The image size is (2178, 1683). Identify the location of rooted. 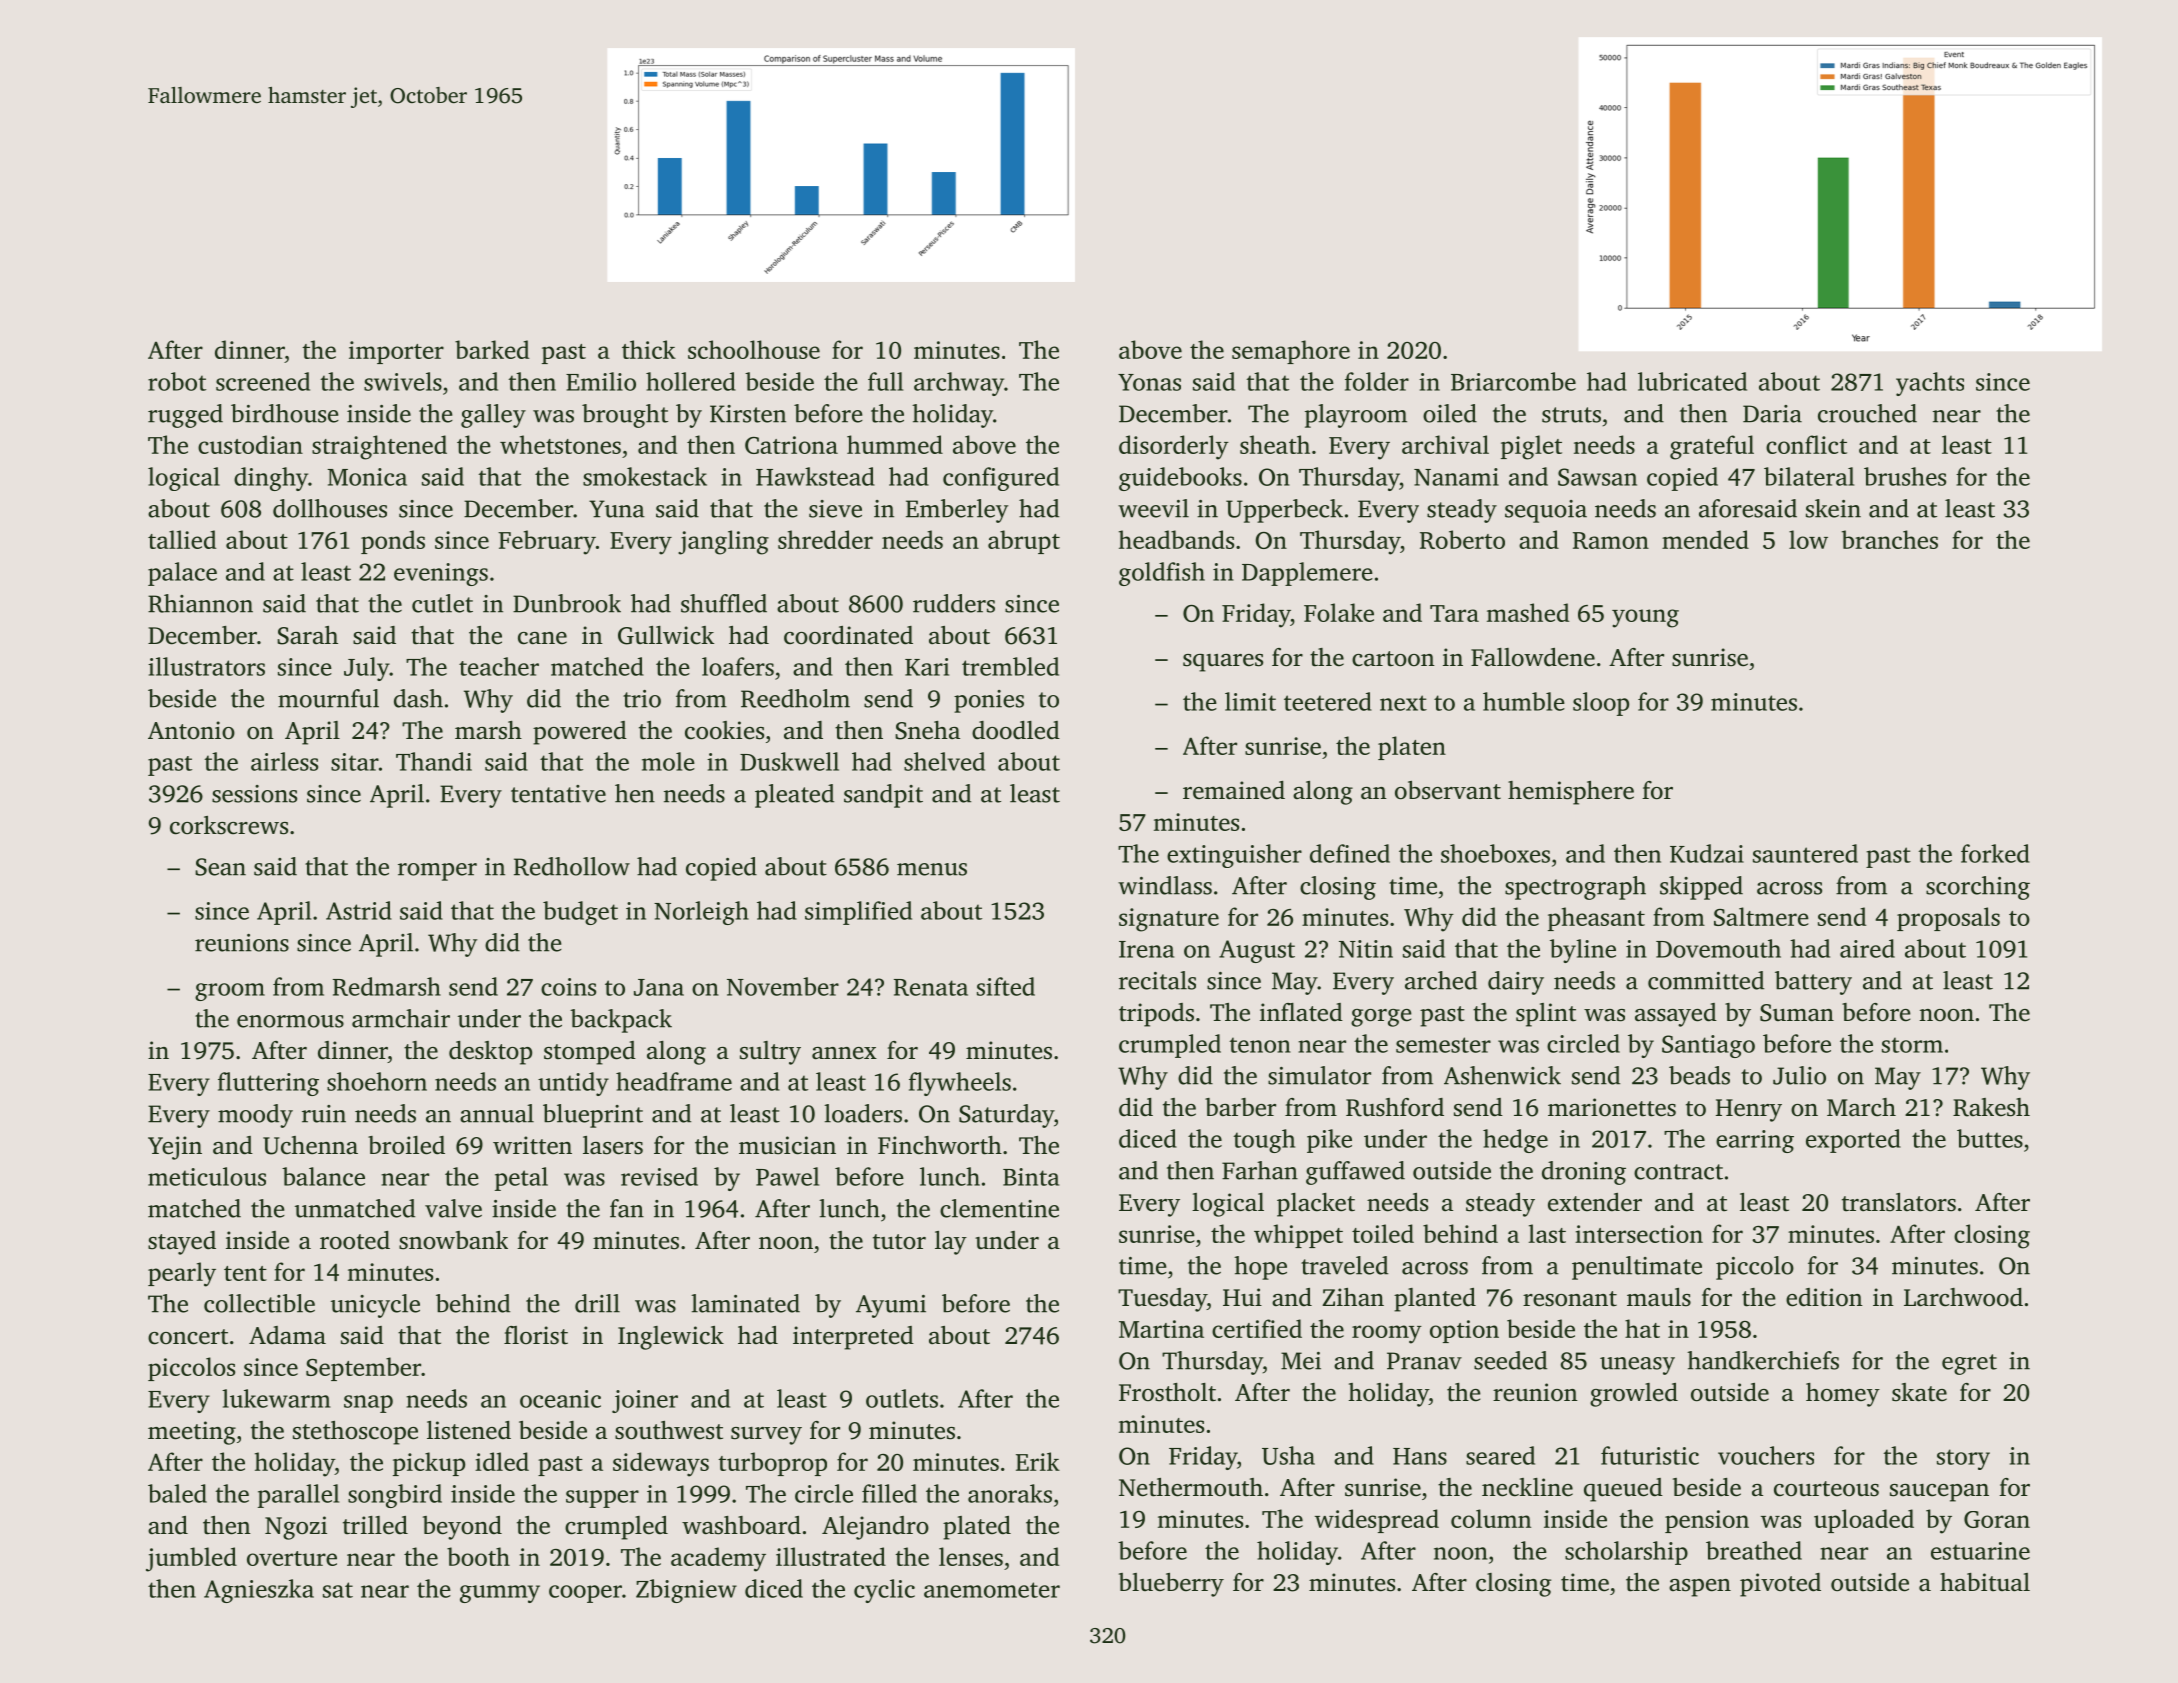
(355, 1240).
